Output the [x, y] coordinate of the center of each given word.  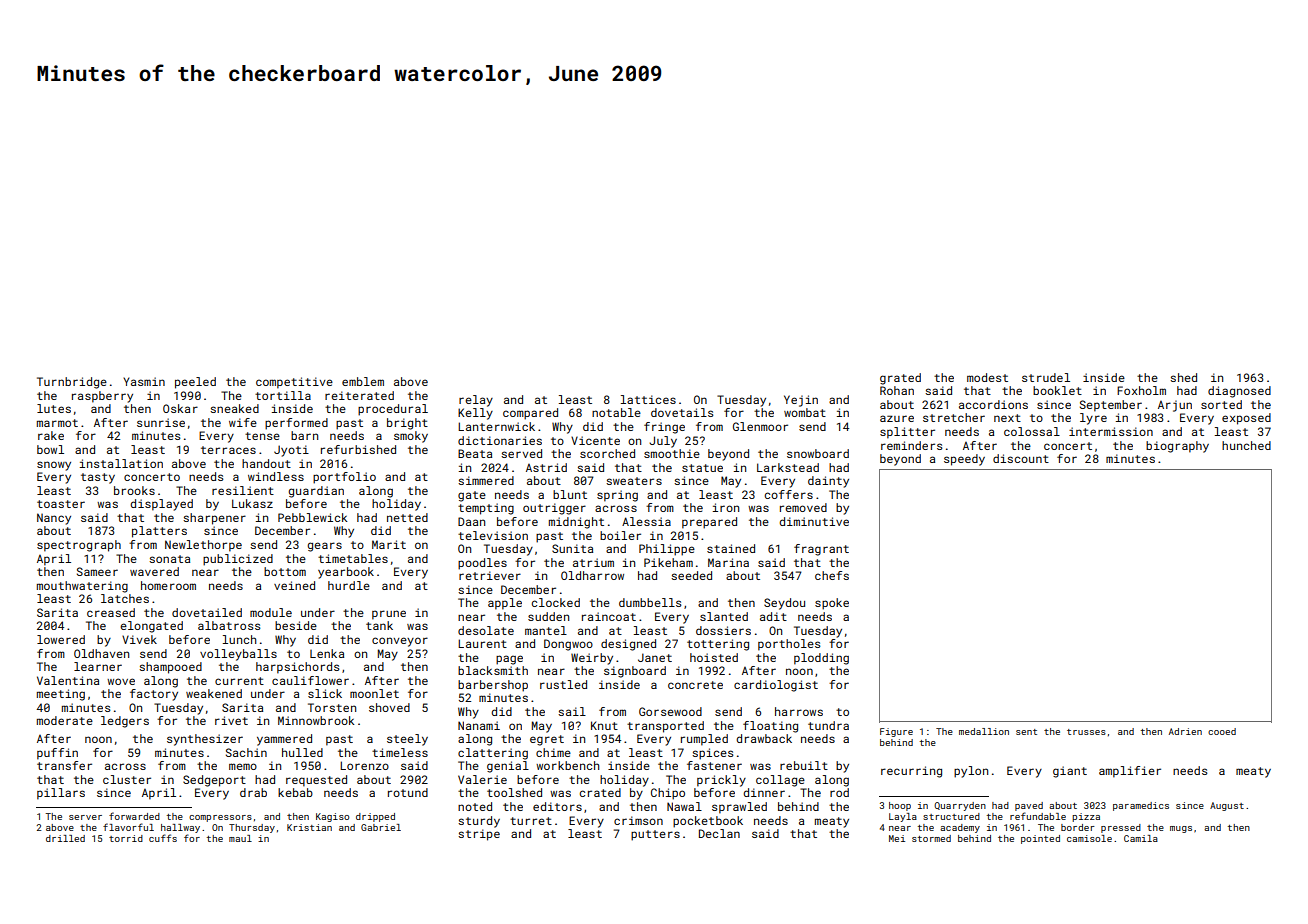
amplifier [1130, 772]
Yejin [801, 401]
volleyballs [238, 655]
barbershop [493, 686]
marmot [57, 423]
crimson [638, 820]
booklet [1057, 390]
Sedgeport [214, 781]
